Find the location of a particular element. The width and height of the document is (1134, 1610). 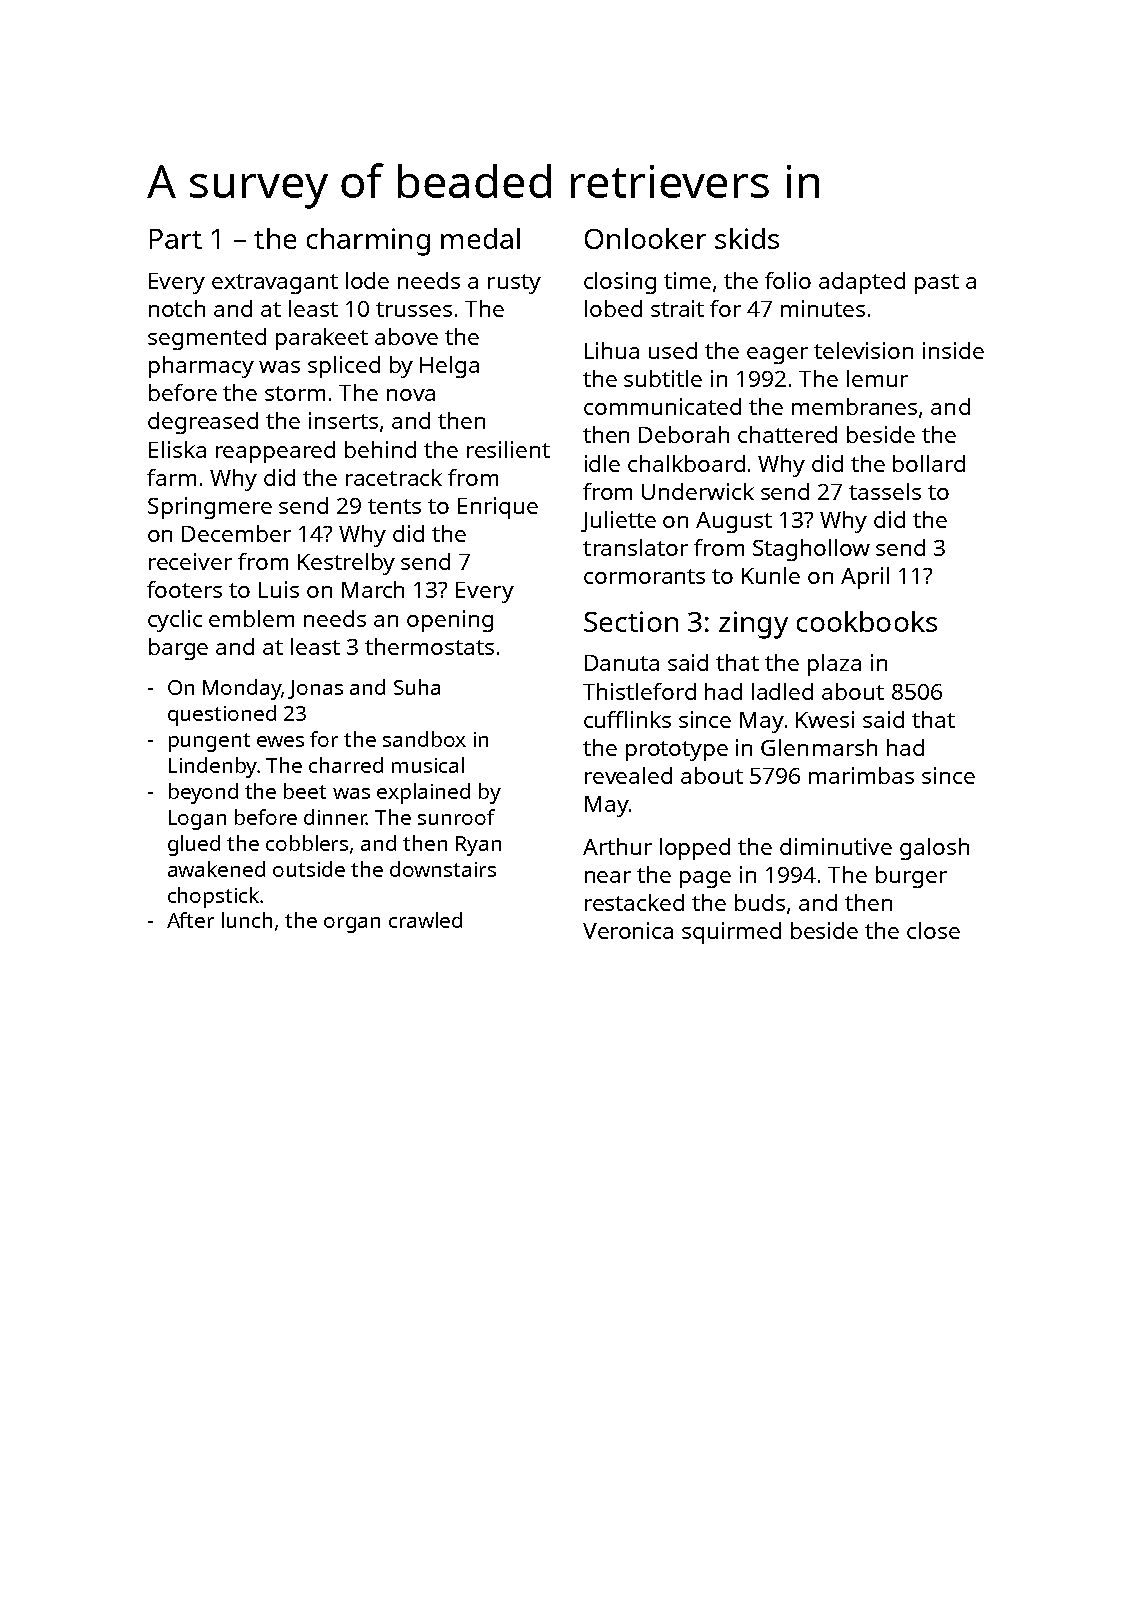

December is located at coordinates (236, 533).
